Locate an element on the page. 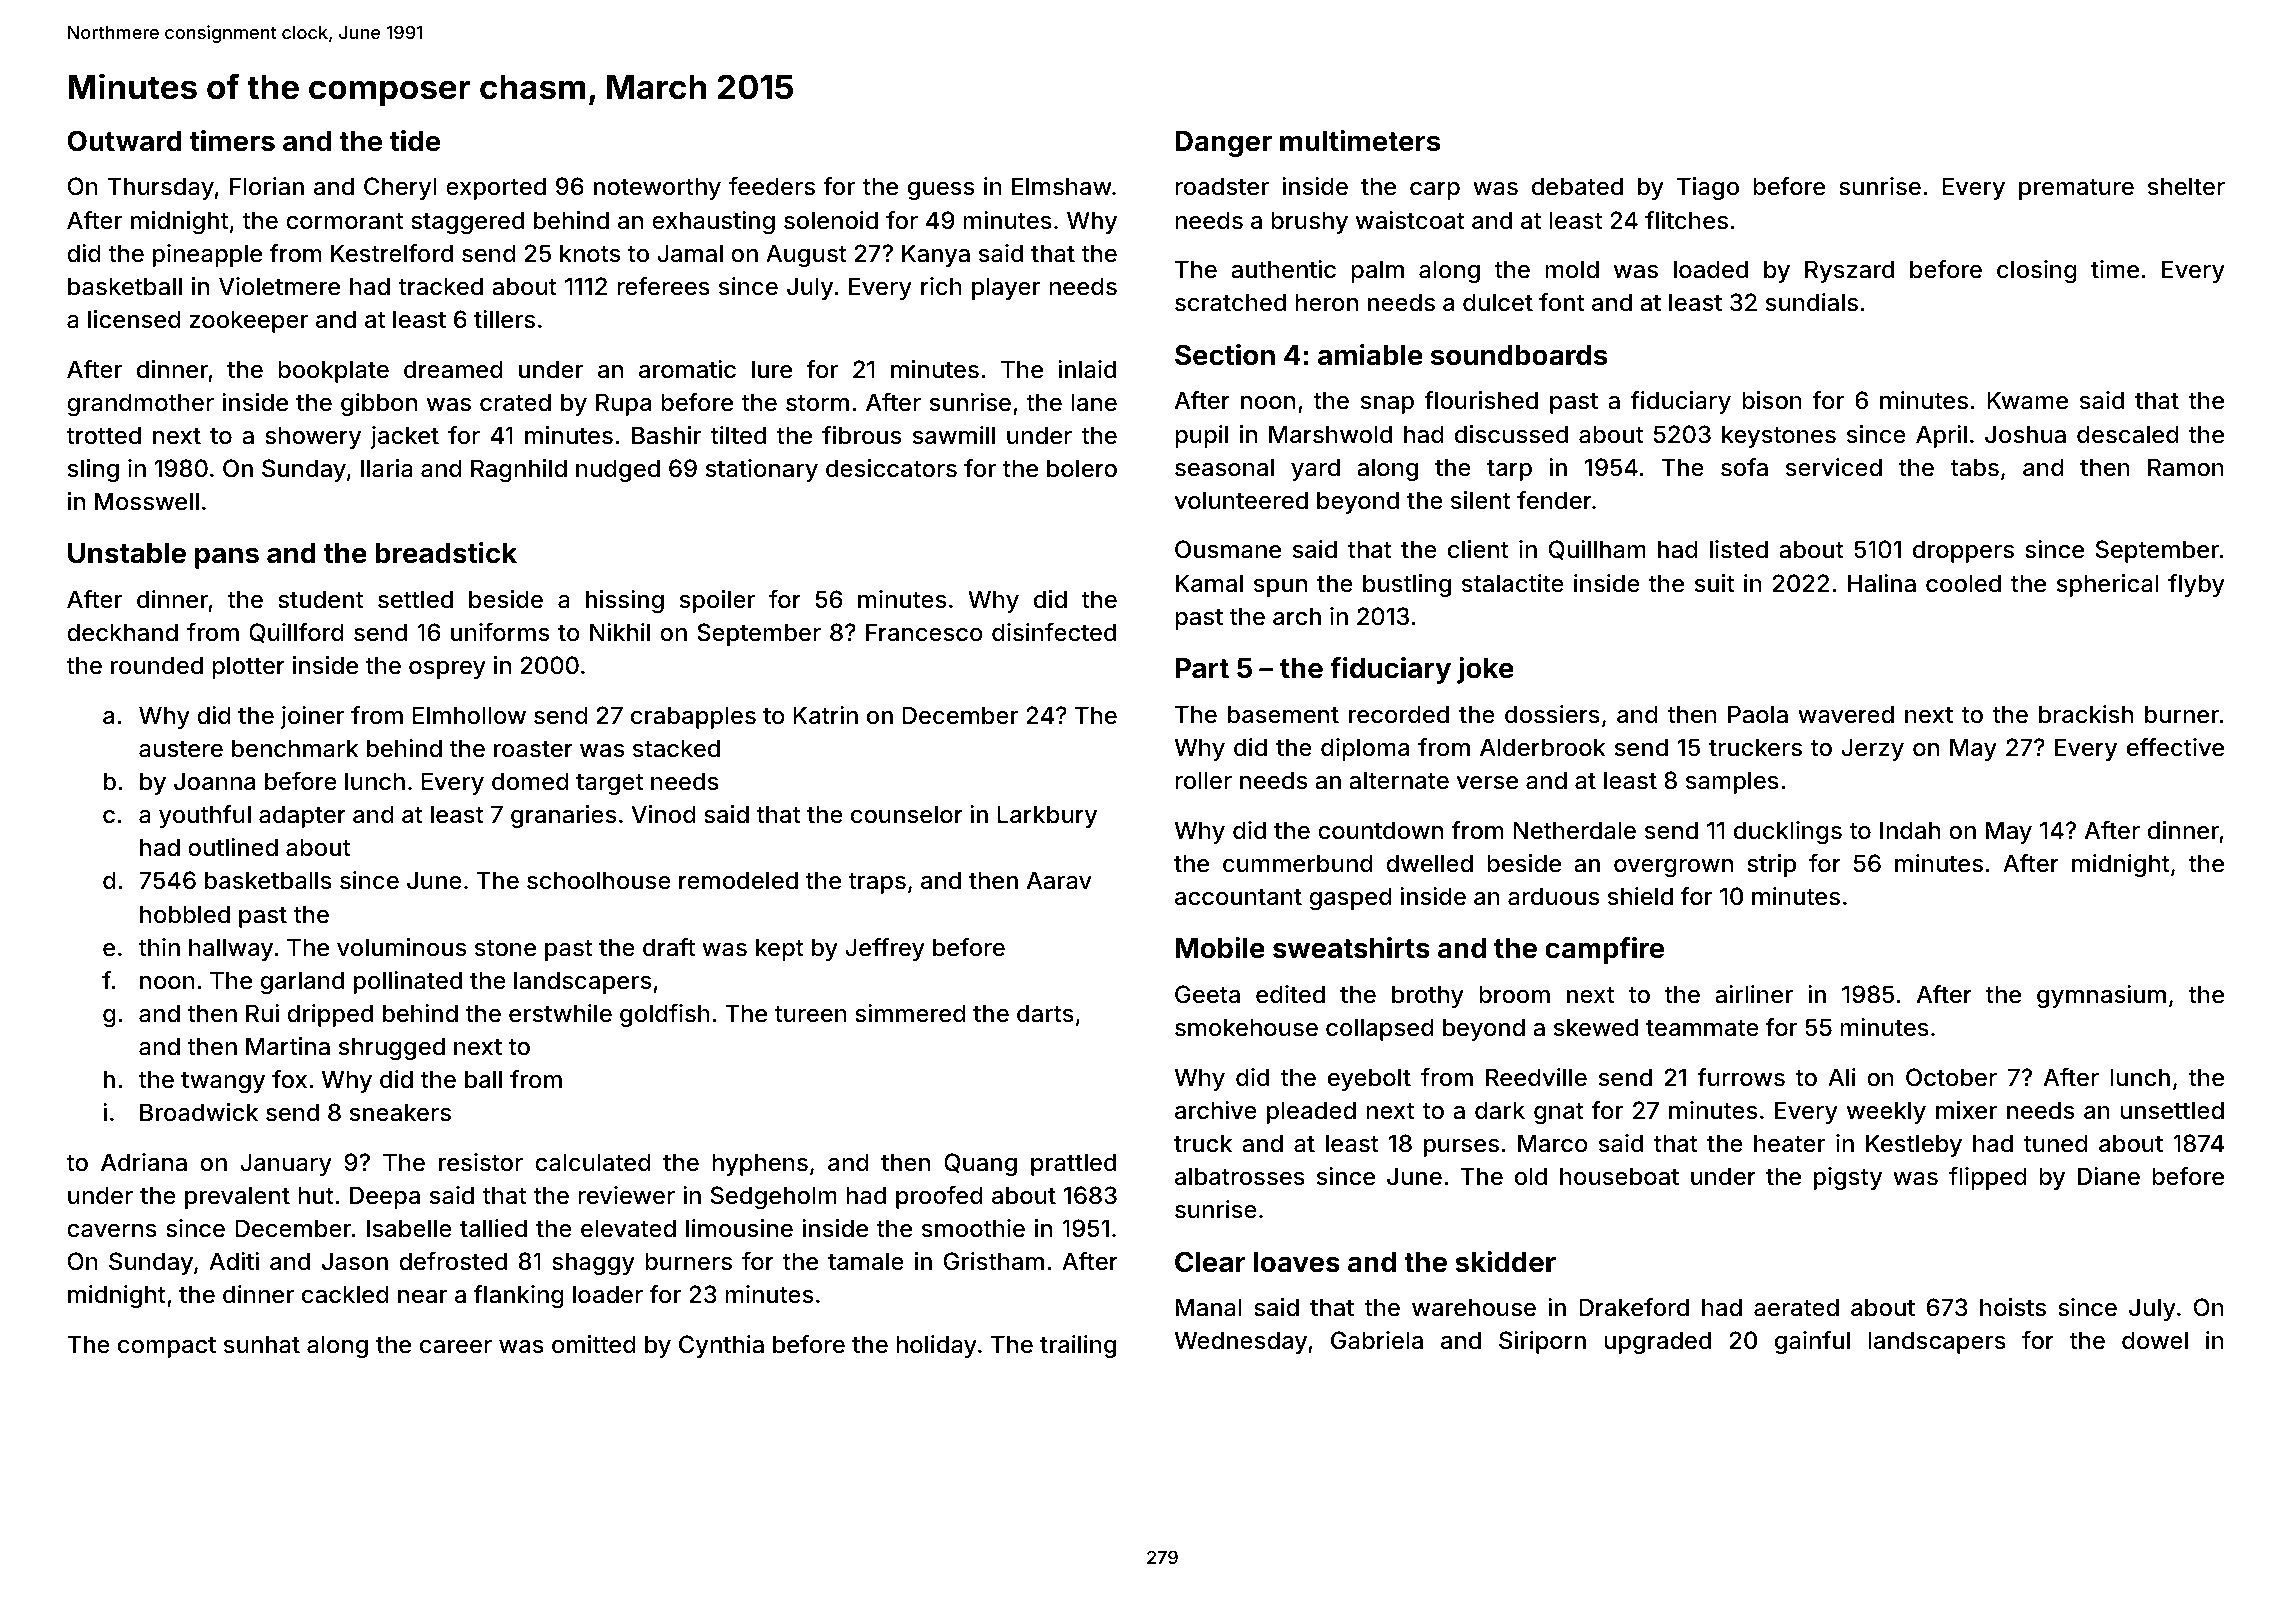 The width and height of the page is (2292, 1620). Mosswell is located at coordinates (147, 501).
